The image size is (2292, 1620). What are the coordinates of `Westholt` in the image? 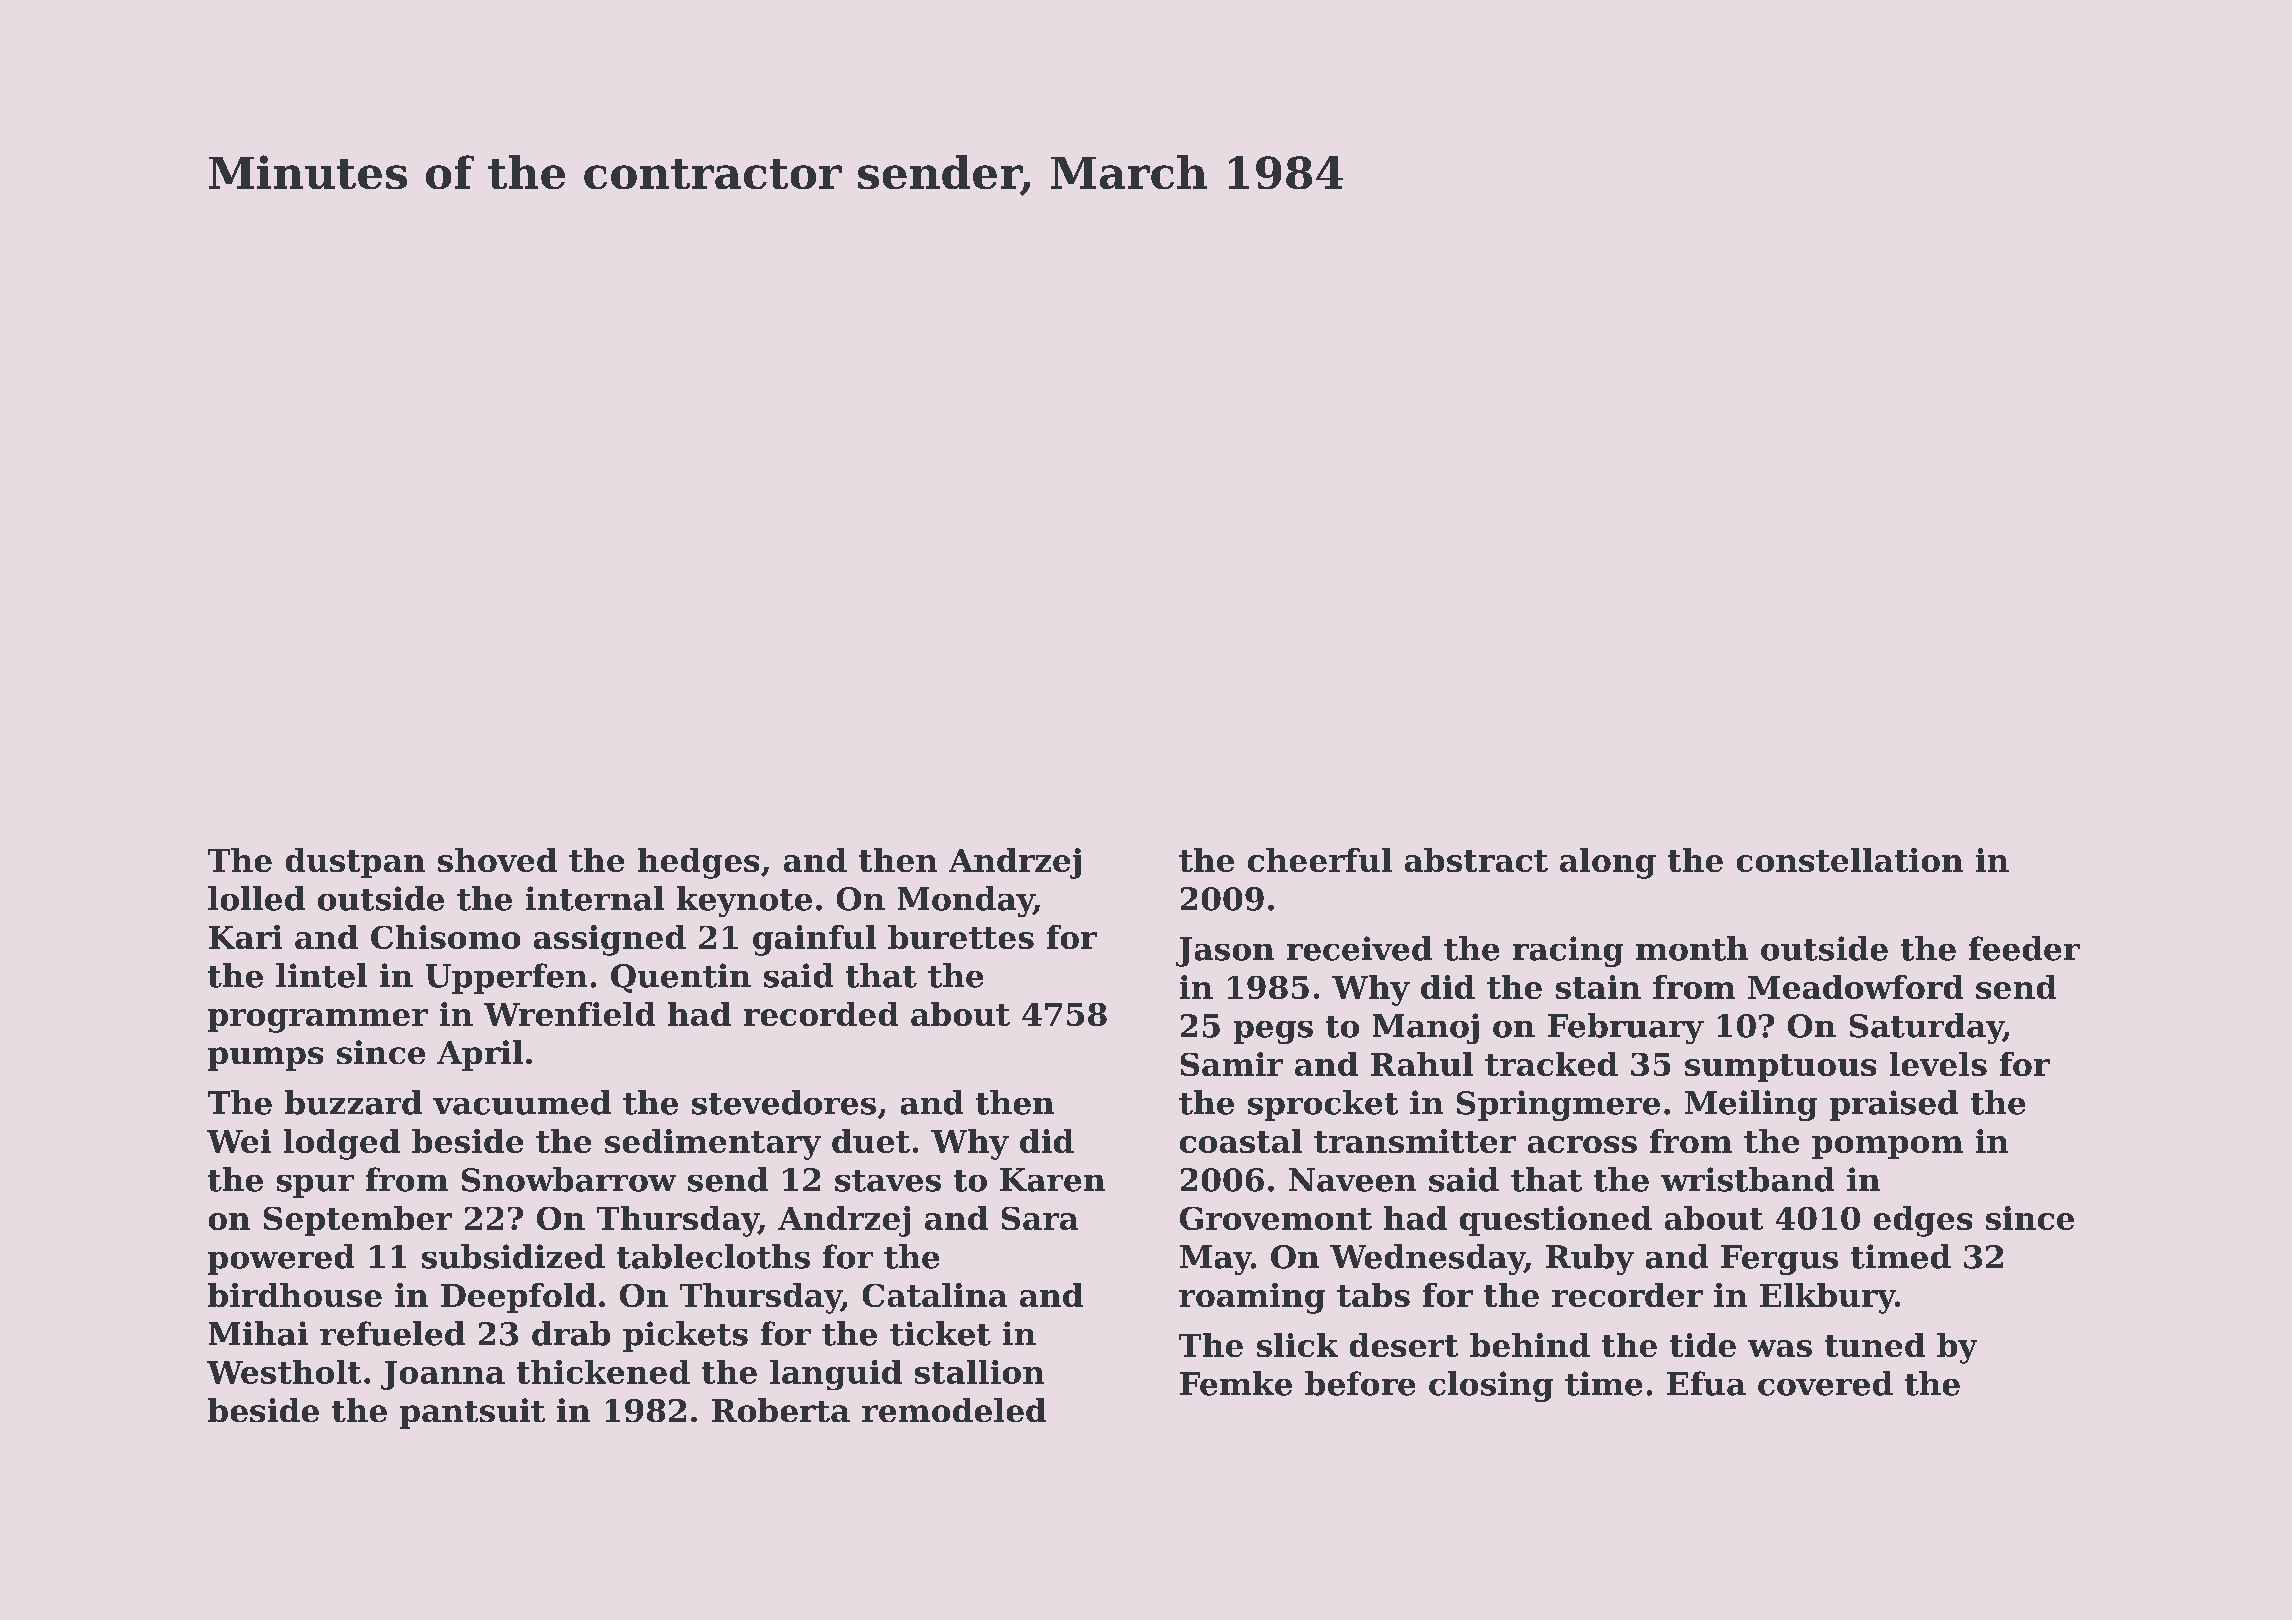 It's located at (284, 1372).
